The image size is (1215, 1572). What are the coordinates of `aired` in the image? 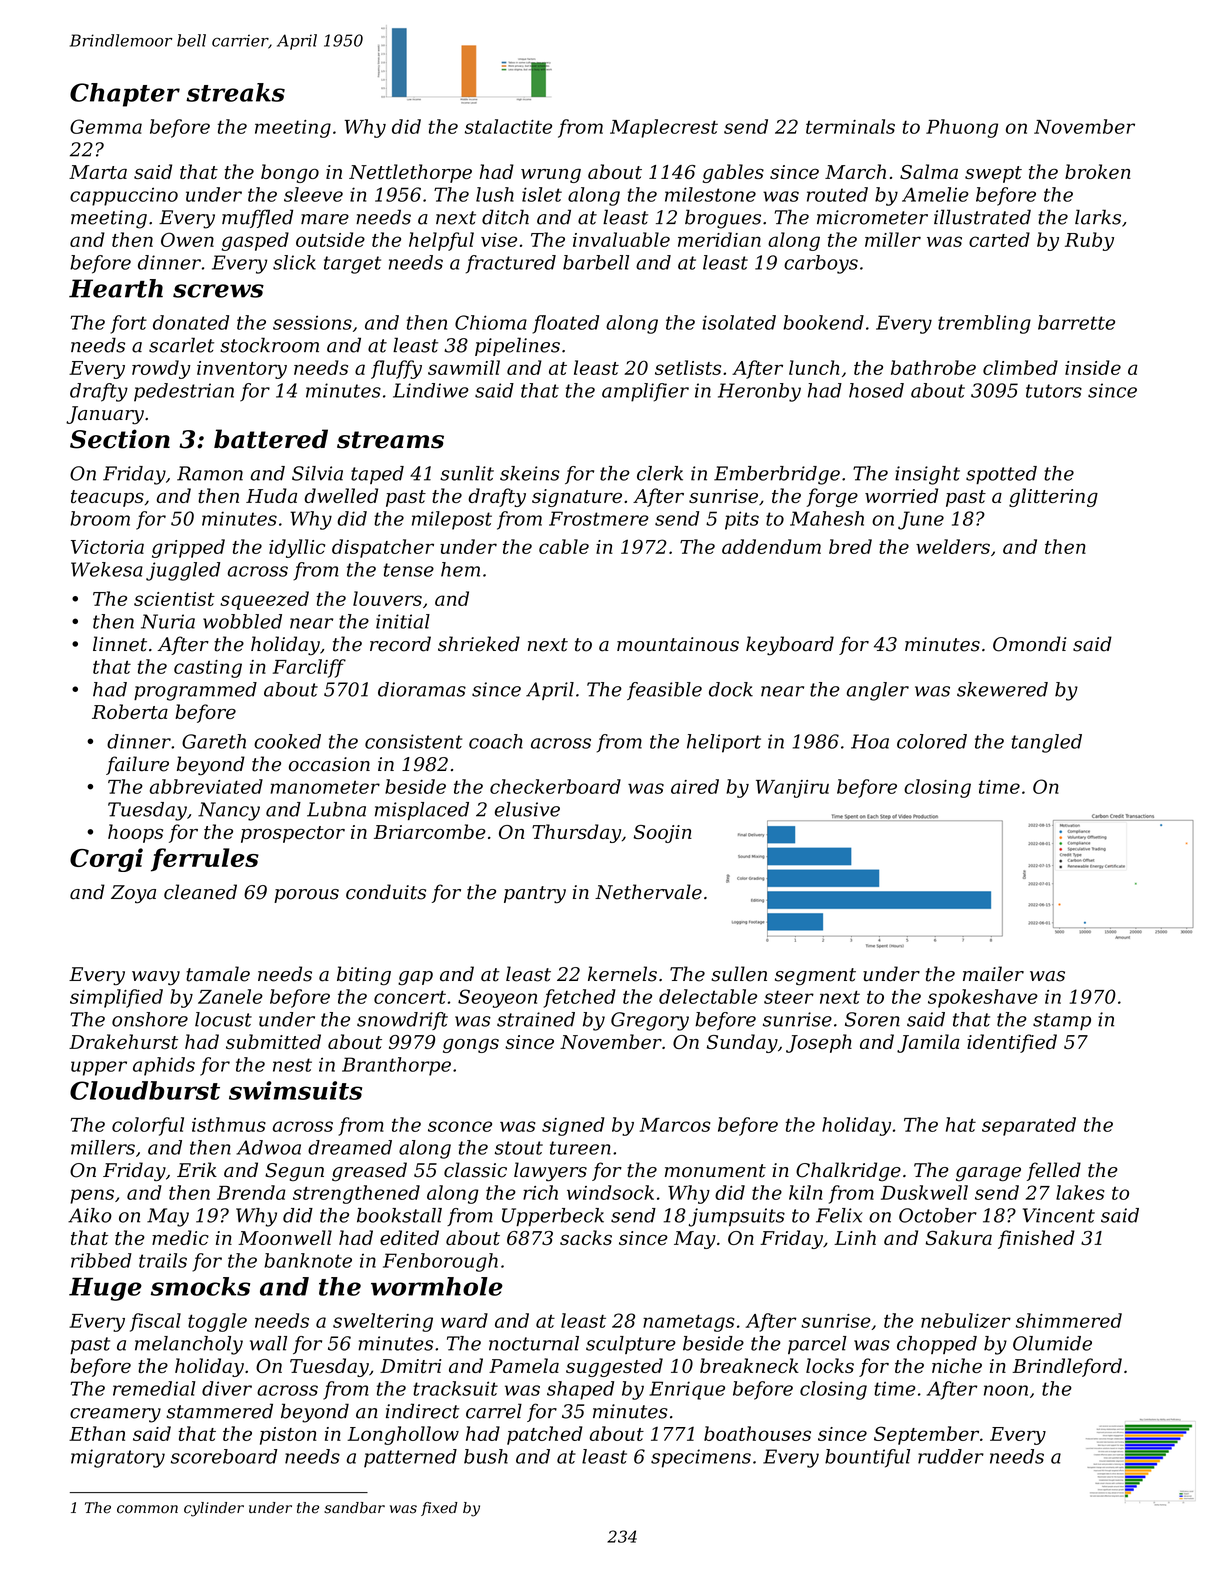 It's located at (695, 786).
